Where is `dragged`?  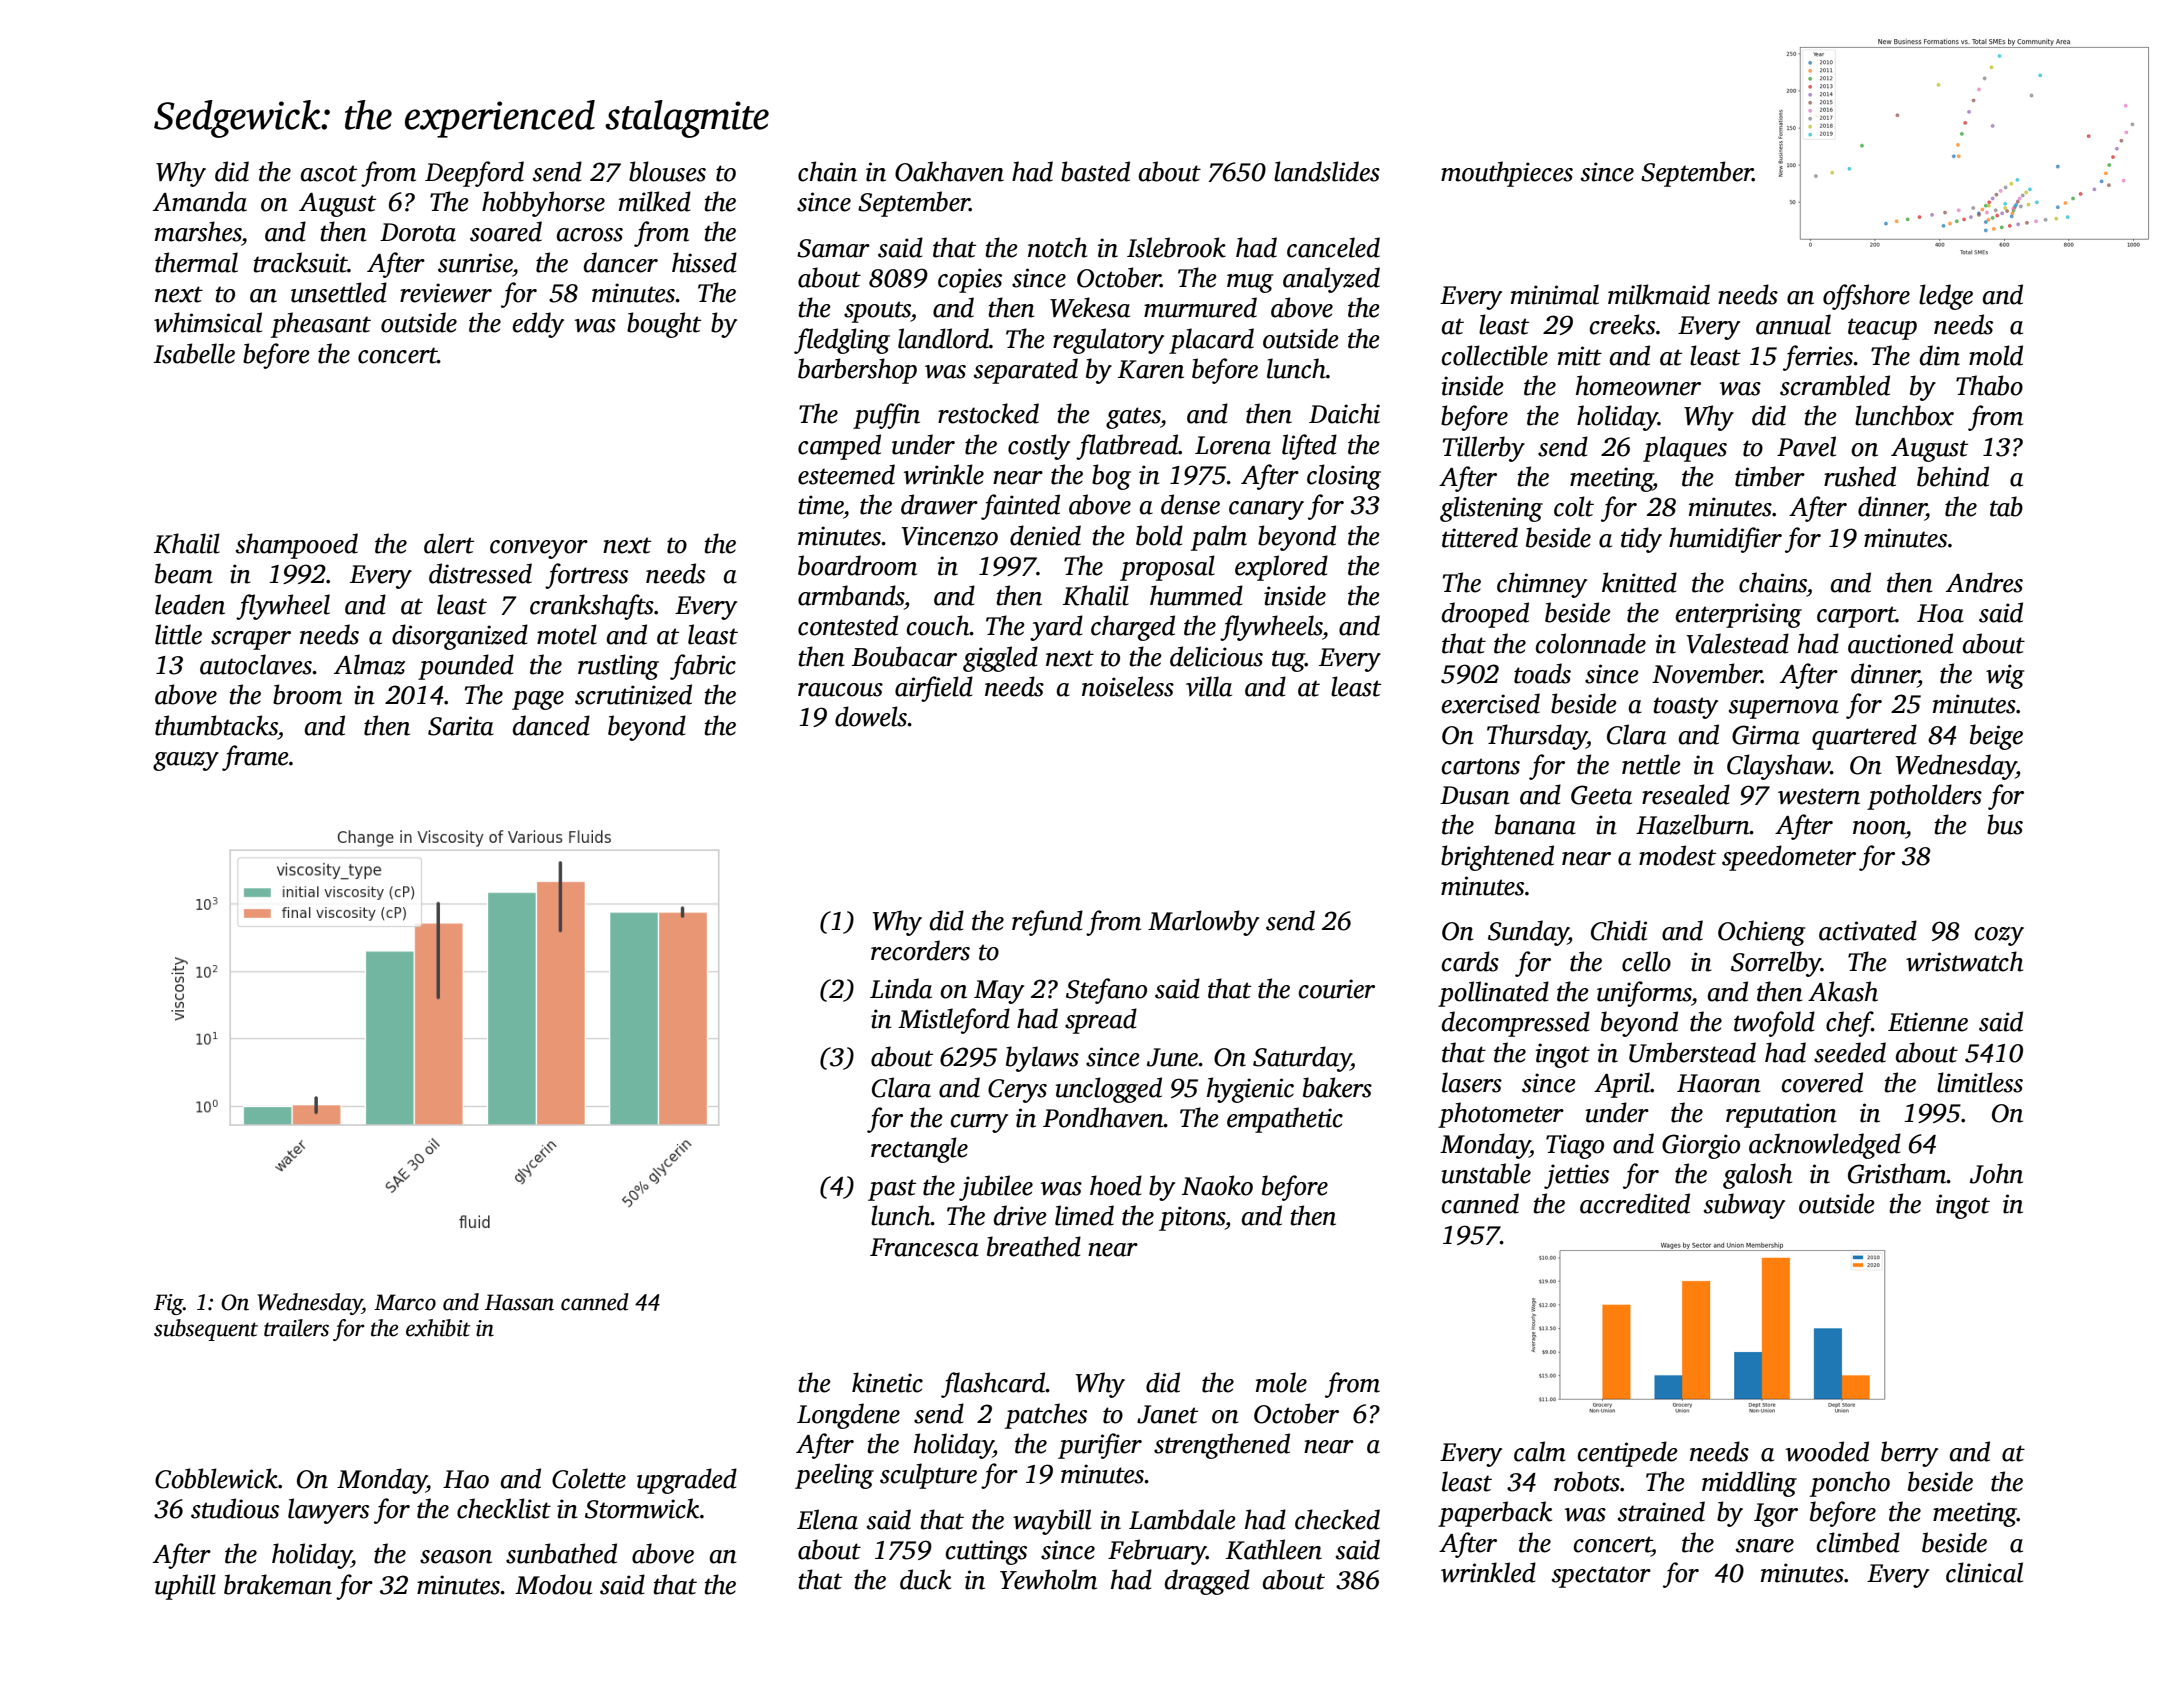 dragged is located at coordinates (1207, 1582).
